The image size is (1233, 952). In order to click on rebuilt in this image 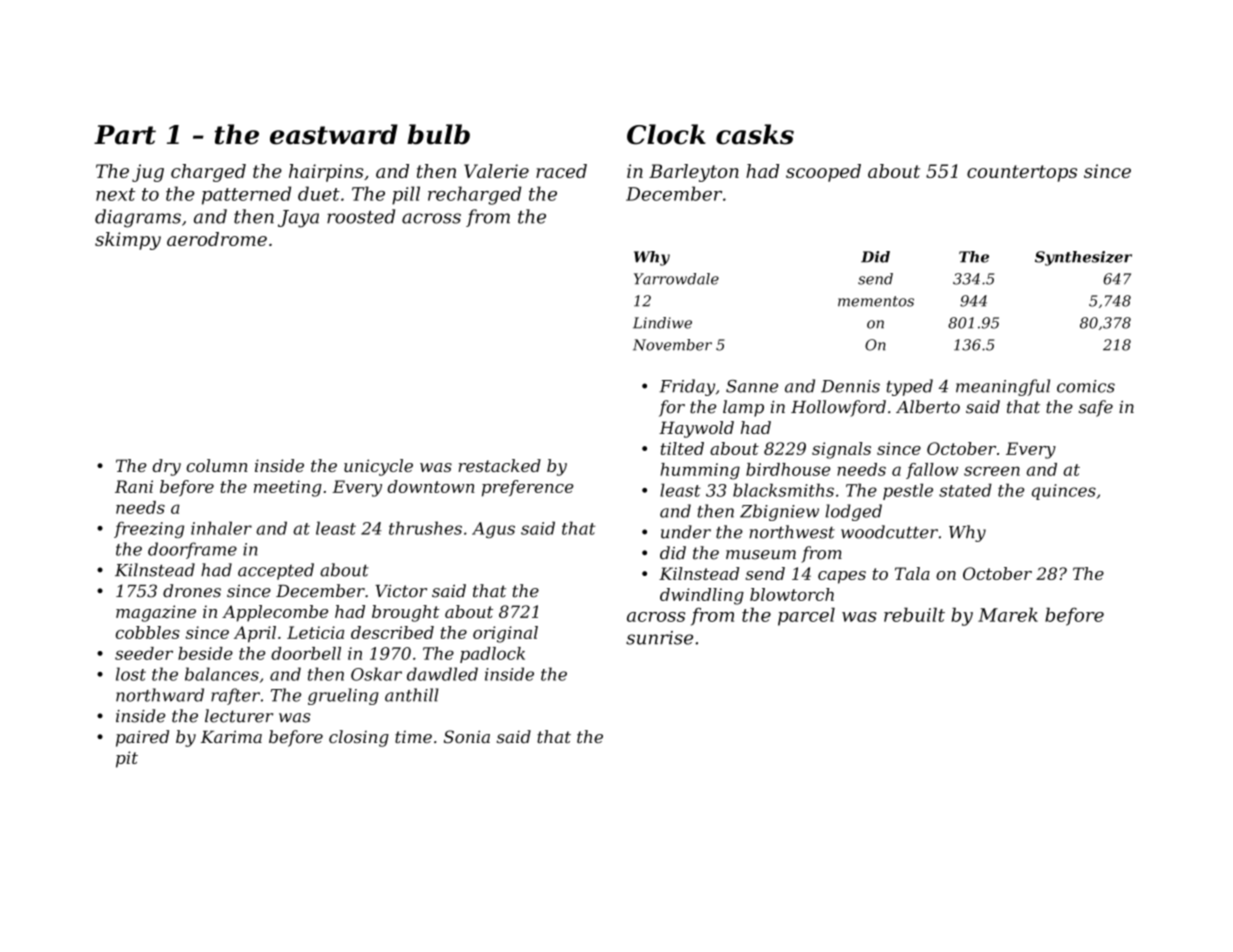, I will do `click(914, 614)`.
